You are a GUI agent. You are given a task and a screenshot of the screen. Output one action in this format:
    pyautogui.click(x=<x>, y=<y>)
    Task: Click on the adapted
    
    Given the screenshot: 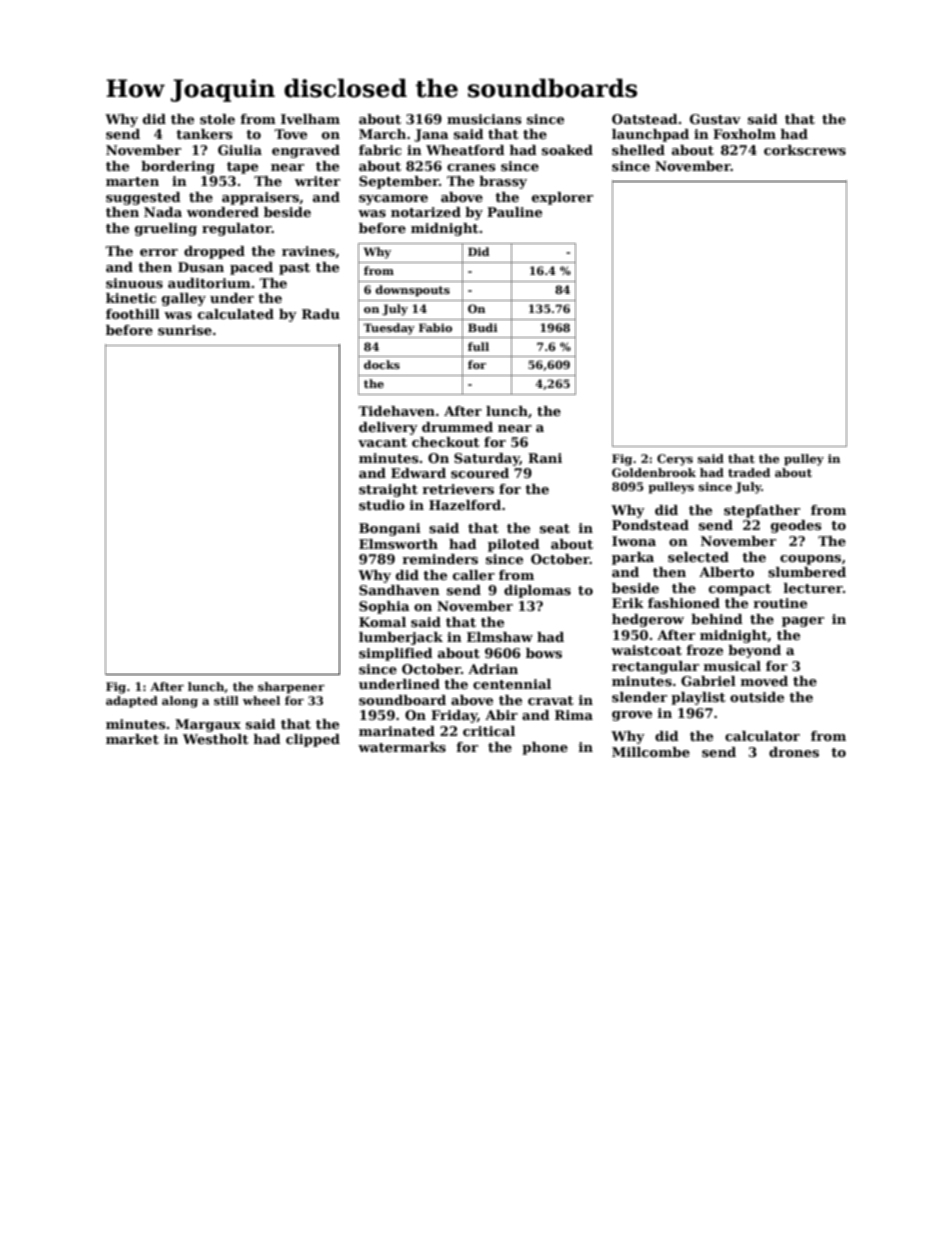 What is the action you would take?
    pyautogui.click(x=132, y=702)
